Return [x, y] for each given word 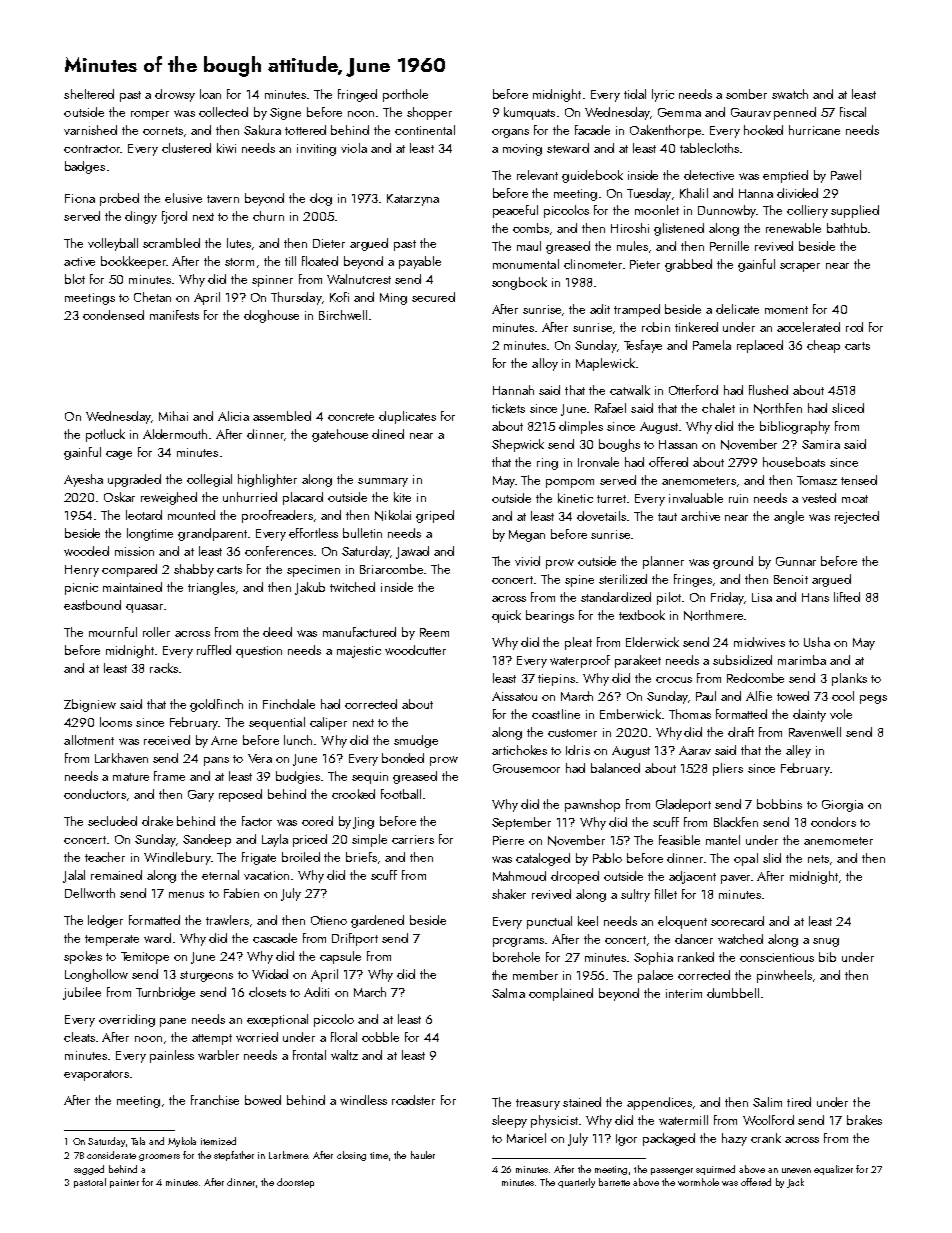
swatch [790, 94]
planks [849, 679]
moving [522, 150]
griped [435, 516]
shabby [194, 570]
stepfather [234, 1156]
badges [85, 167]
